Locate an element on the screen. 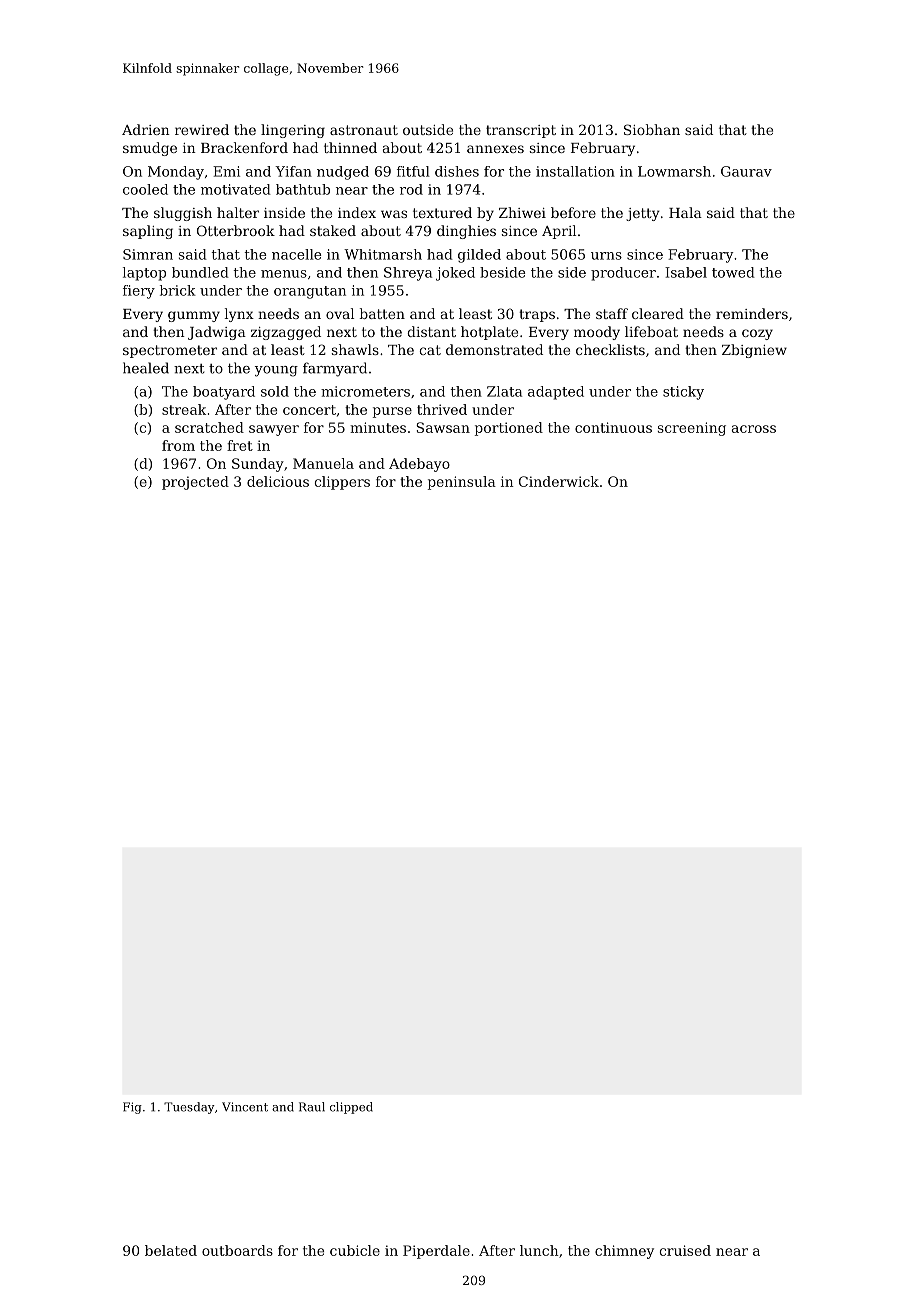  Raul is located at coordinates (312, 1107).
